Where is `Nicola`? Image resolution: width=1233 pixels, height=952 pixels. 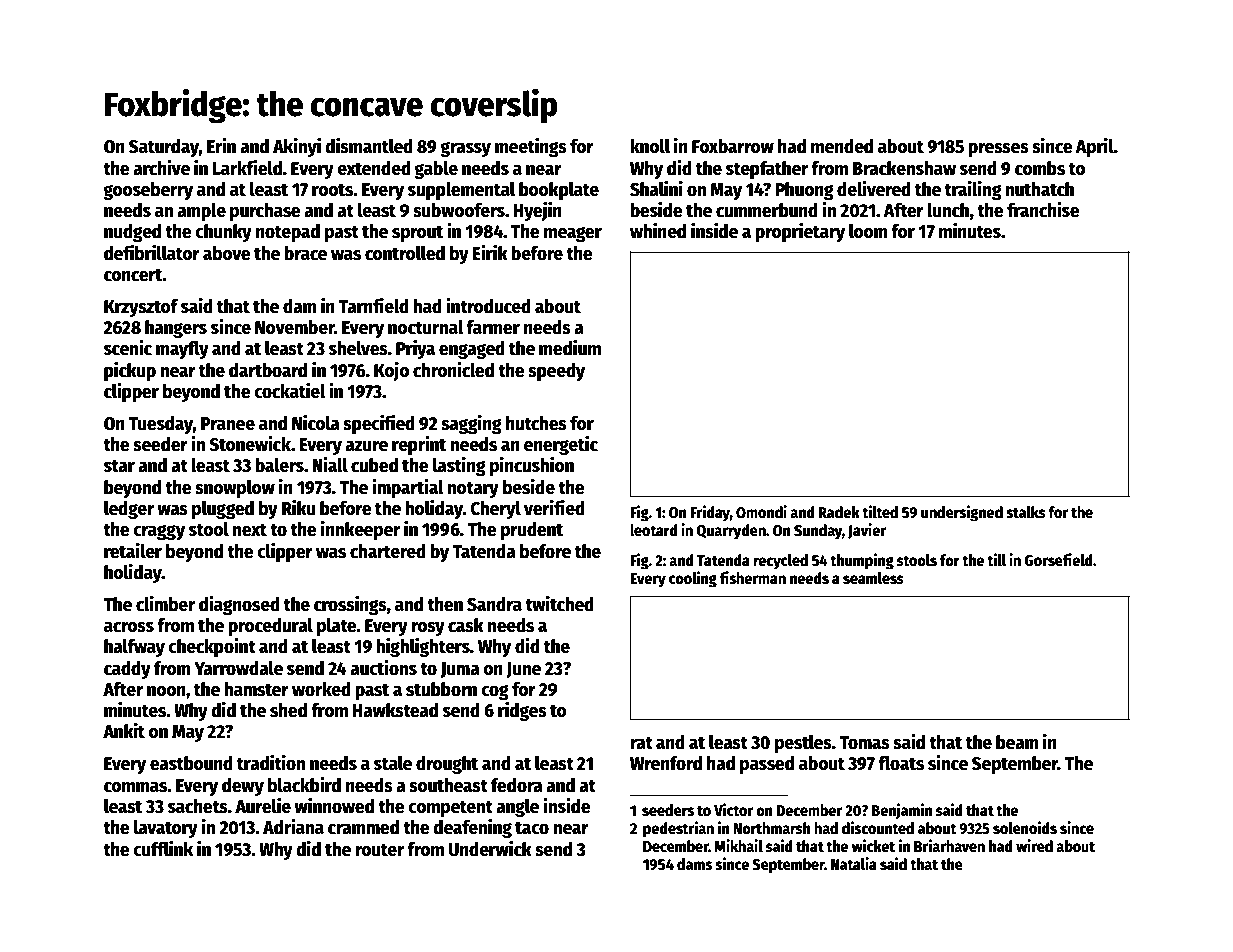
Nicola is located at coordinates (316, 423).
